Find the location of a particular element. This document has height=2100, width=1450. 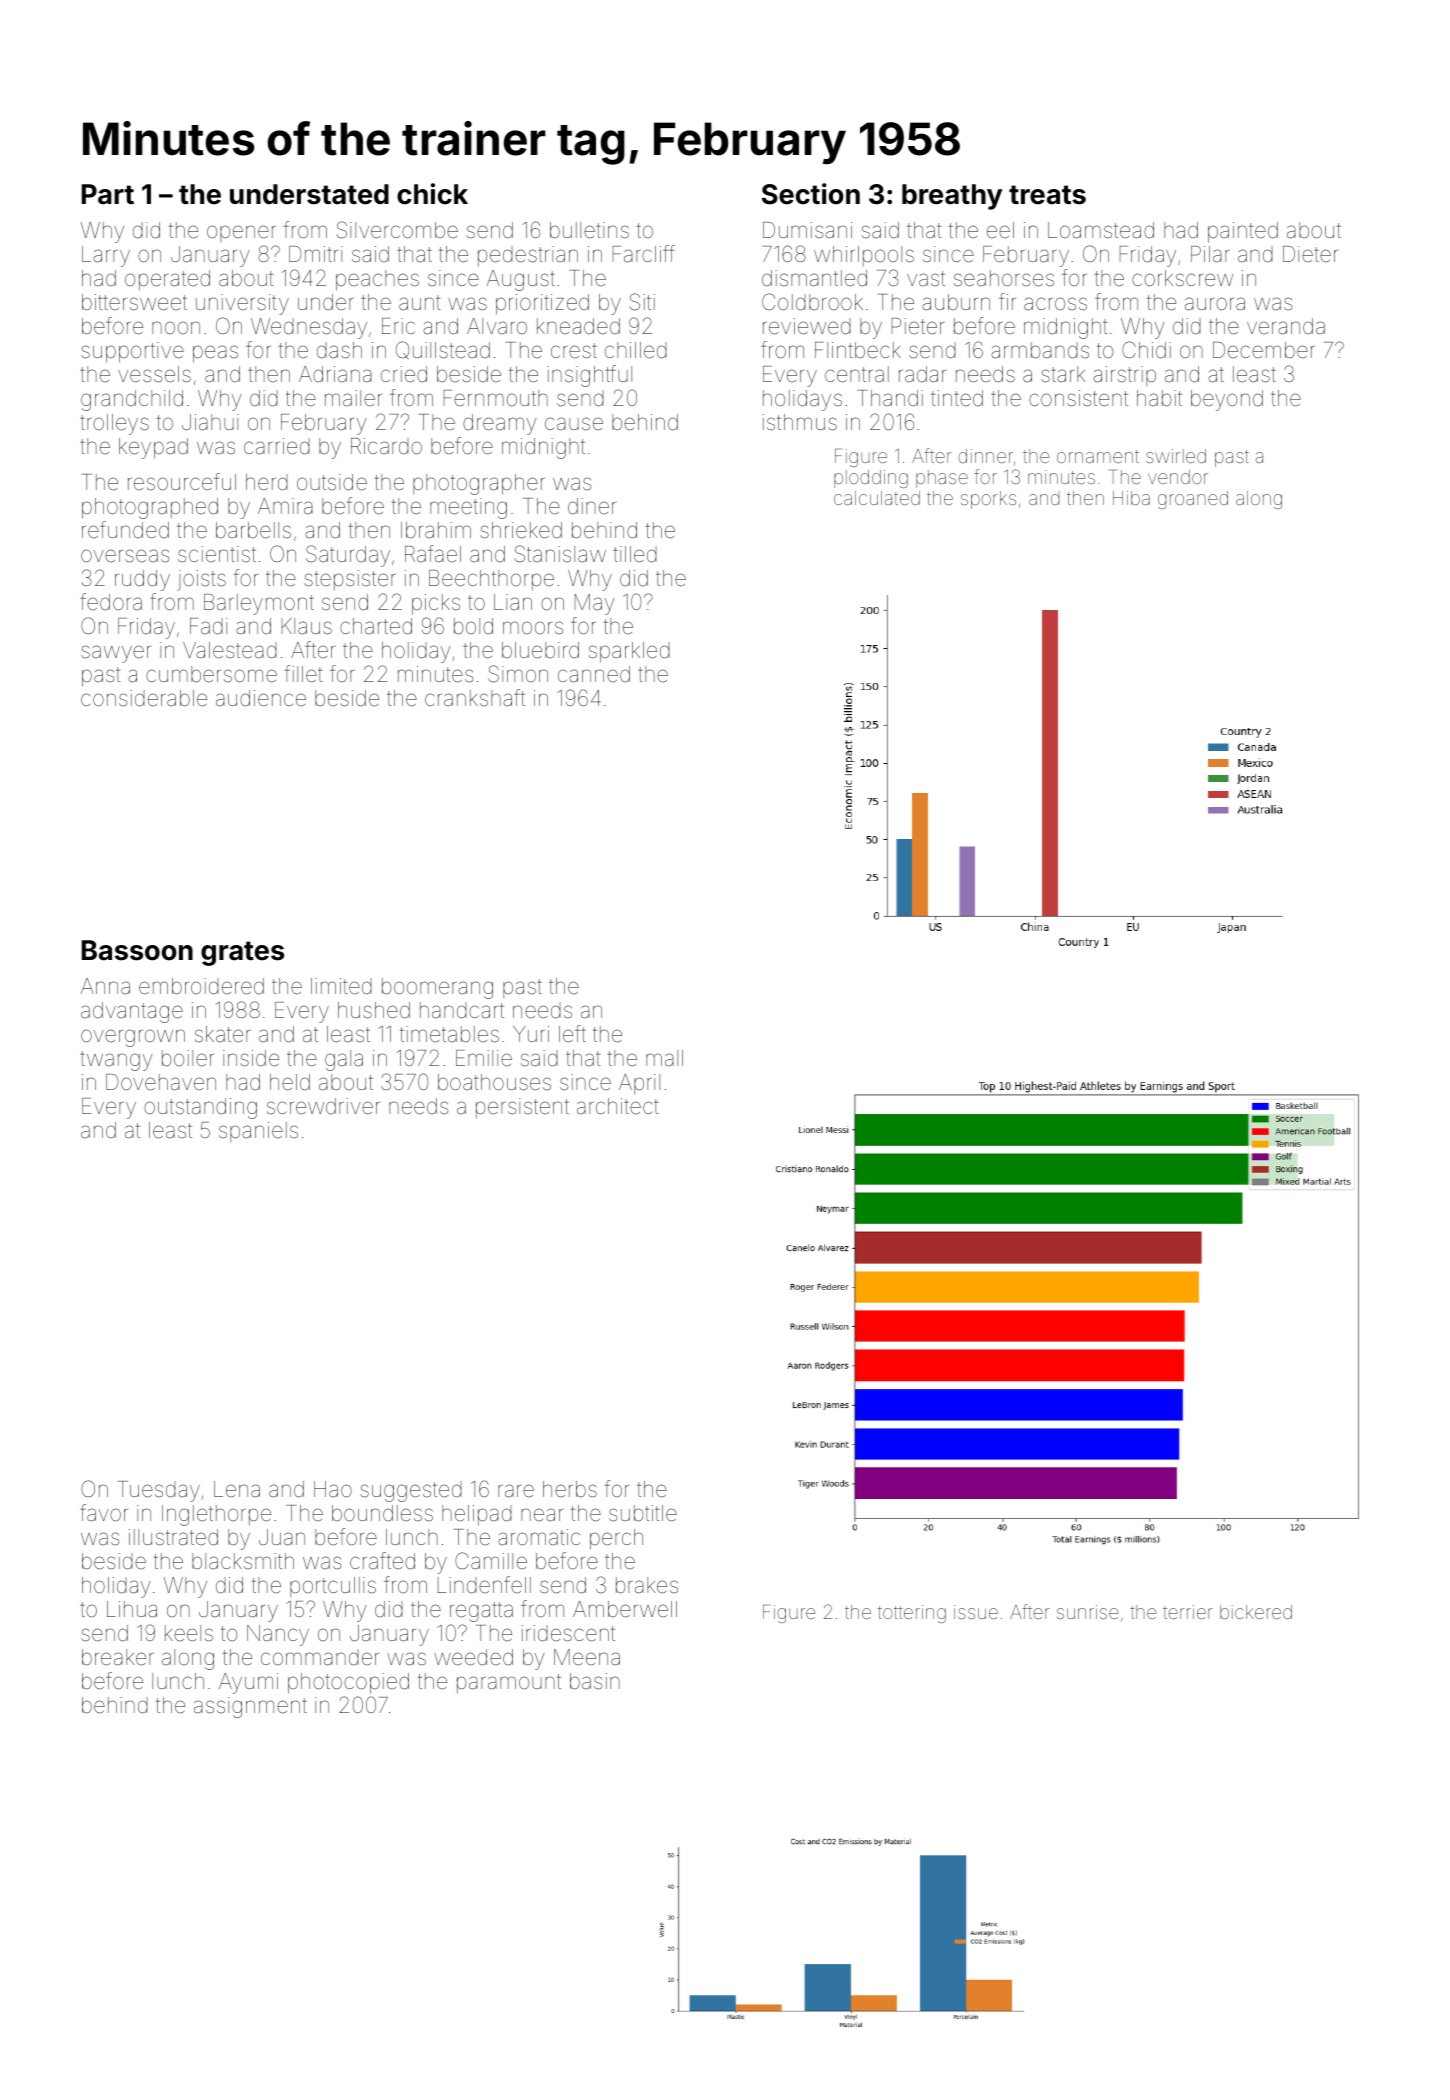

Section is located at coordinates (811, 194).
